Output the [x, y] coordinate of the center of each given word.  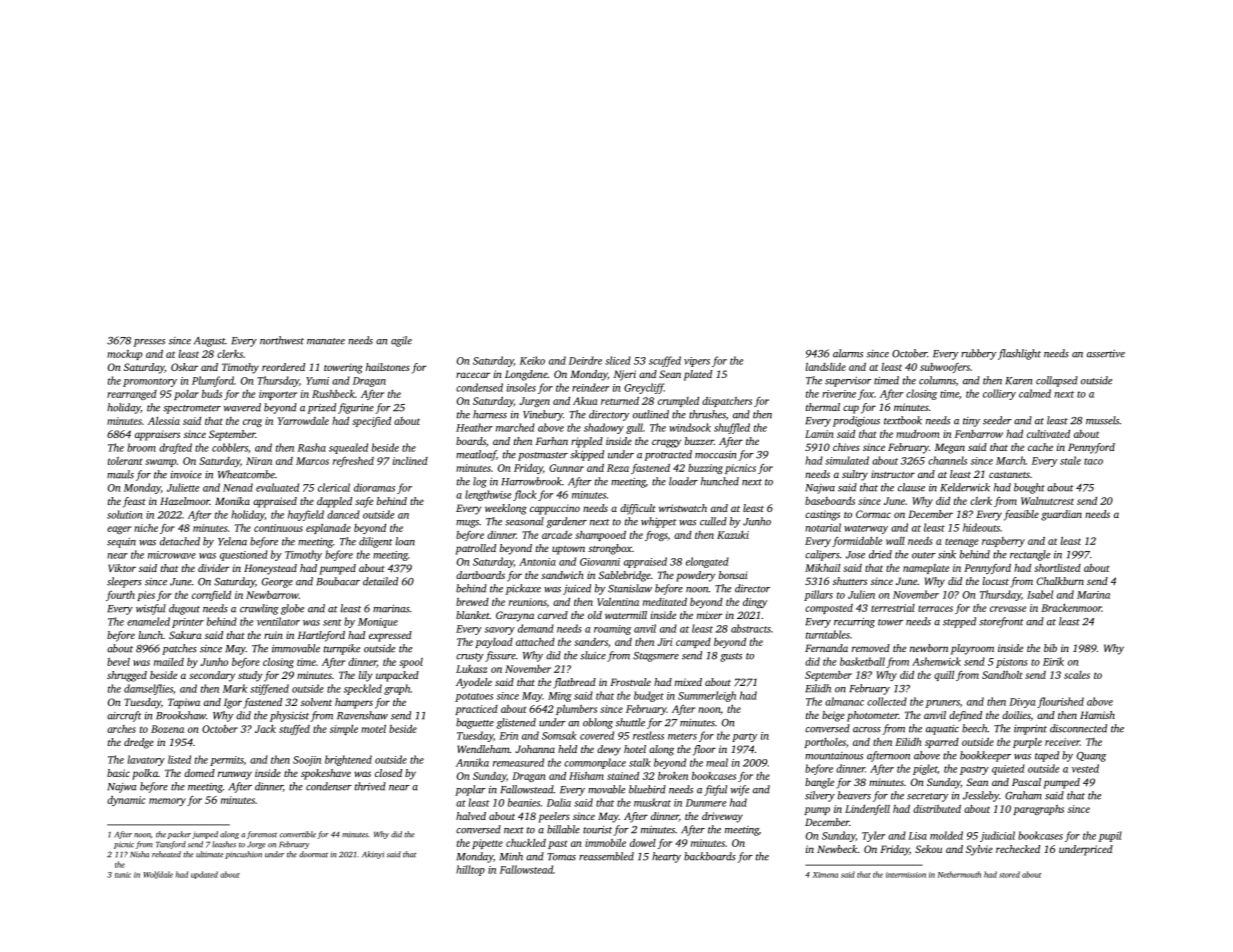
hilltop [470, 870]
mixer [710, 615]
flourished [1060, 702]
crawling [259, 609]
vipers [697, 362]
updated [204, 875]
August [209, 342]
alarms [848, 353]
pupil [1110, 836]
